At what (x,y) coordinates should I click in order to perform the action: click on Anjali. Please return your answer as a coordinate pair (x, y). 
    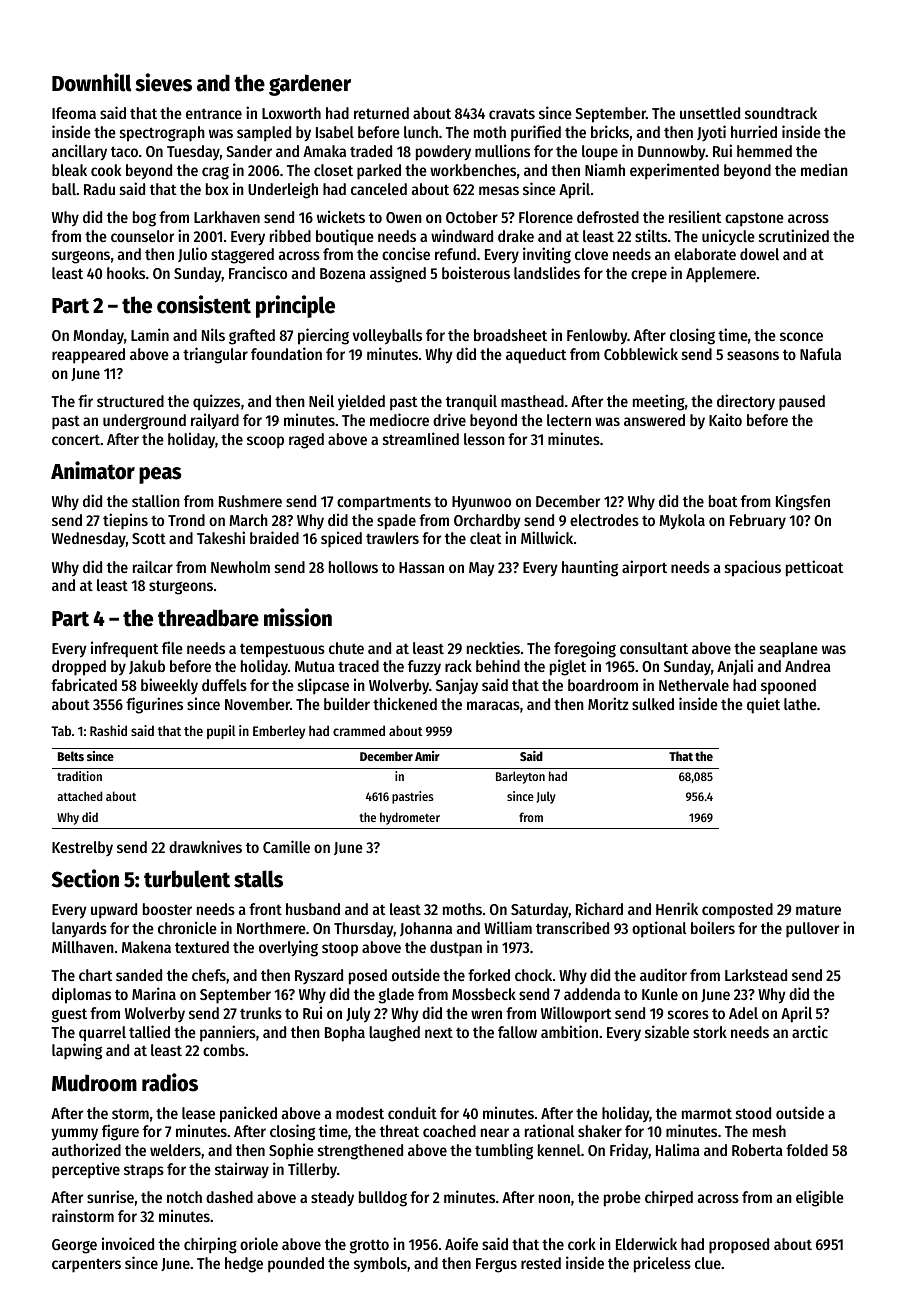
    Looking at the image, I should click on (735, 667).
